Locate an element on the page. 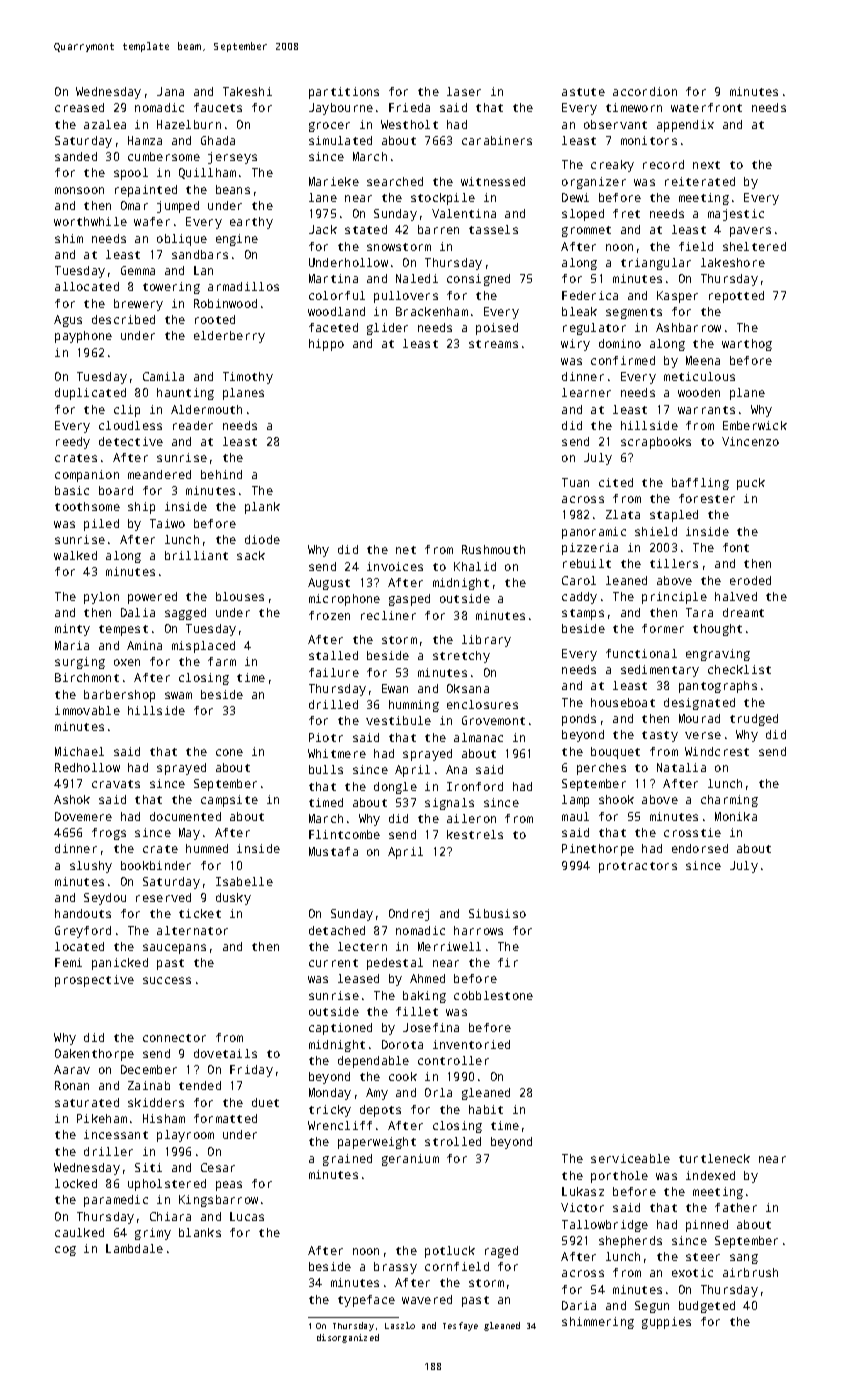 The image size is (849, 1400). Lambdale is located at coordinates (134, 1248).
